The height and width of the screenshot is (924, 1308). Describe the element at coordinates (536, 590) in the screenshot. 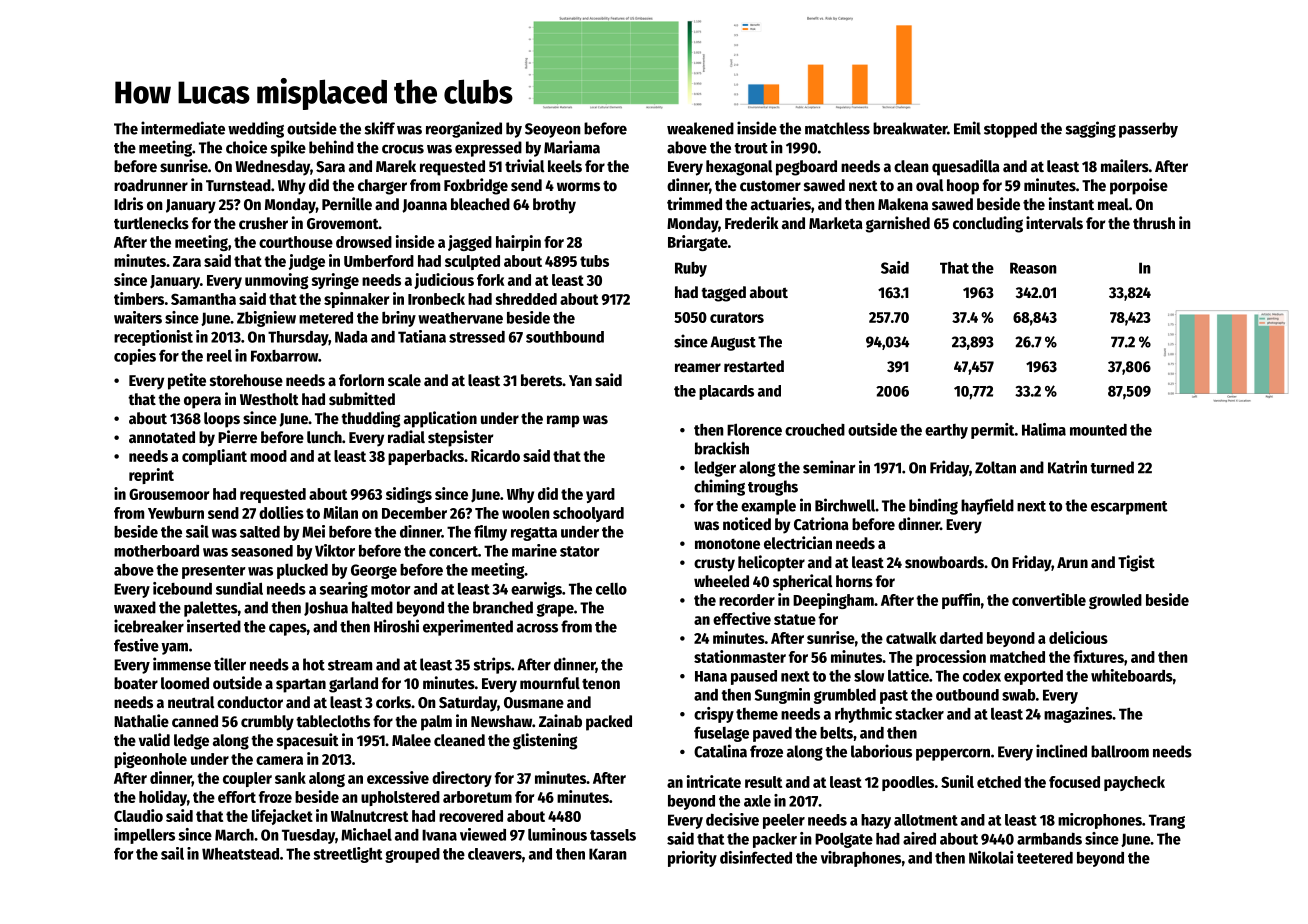

I see `earwigs` at that location.
